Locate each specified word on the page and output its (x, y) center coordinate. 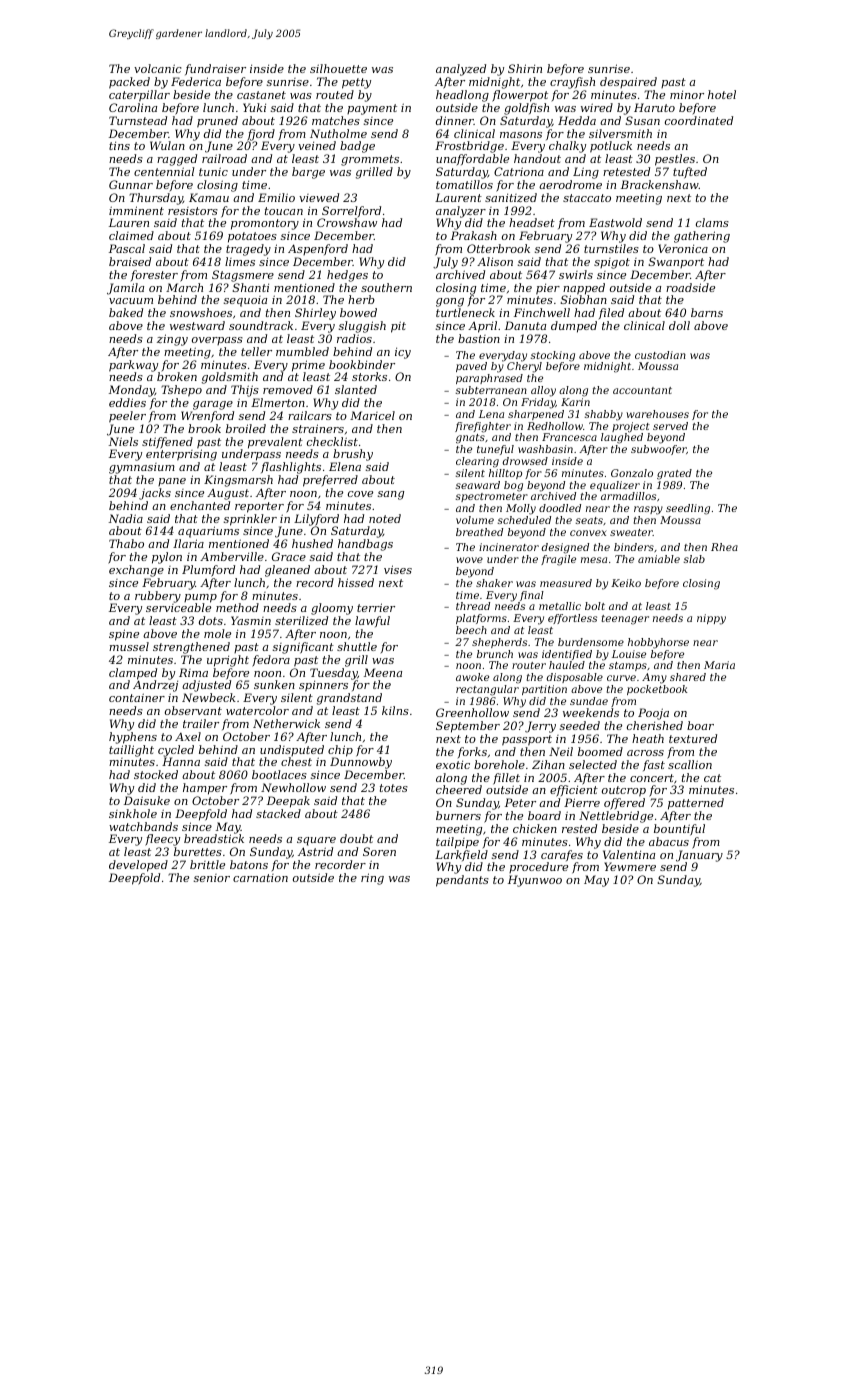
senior (212, 878)
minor (687, 94)
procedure (538, 867)
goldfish (526, 109)
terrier (376, 607)
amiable (659, 559)
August (228, 494)
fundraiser (215, 69)
